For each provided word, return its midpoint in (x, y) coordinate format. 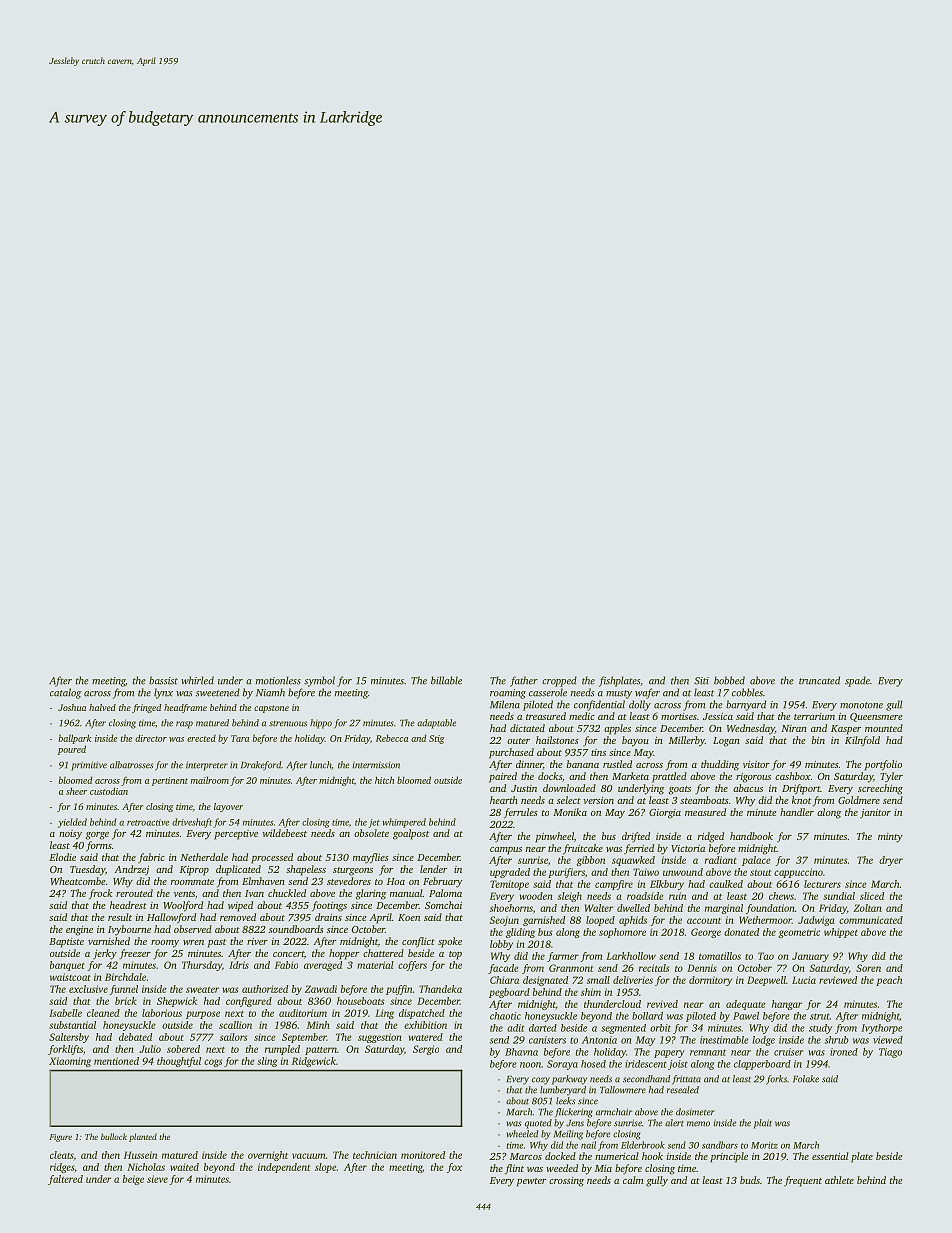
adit (516, 1028)
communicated (871, 920)
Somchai (443, 905)
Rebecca (392, 738)
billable (446, 680)
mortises (679, 716)
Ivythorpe (882, 1029)
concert (288, 954)
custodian (109, 791)
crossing (566, 1182)
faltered (65, 1180)
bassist (163, 680)
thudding (720, 765)
